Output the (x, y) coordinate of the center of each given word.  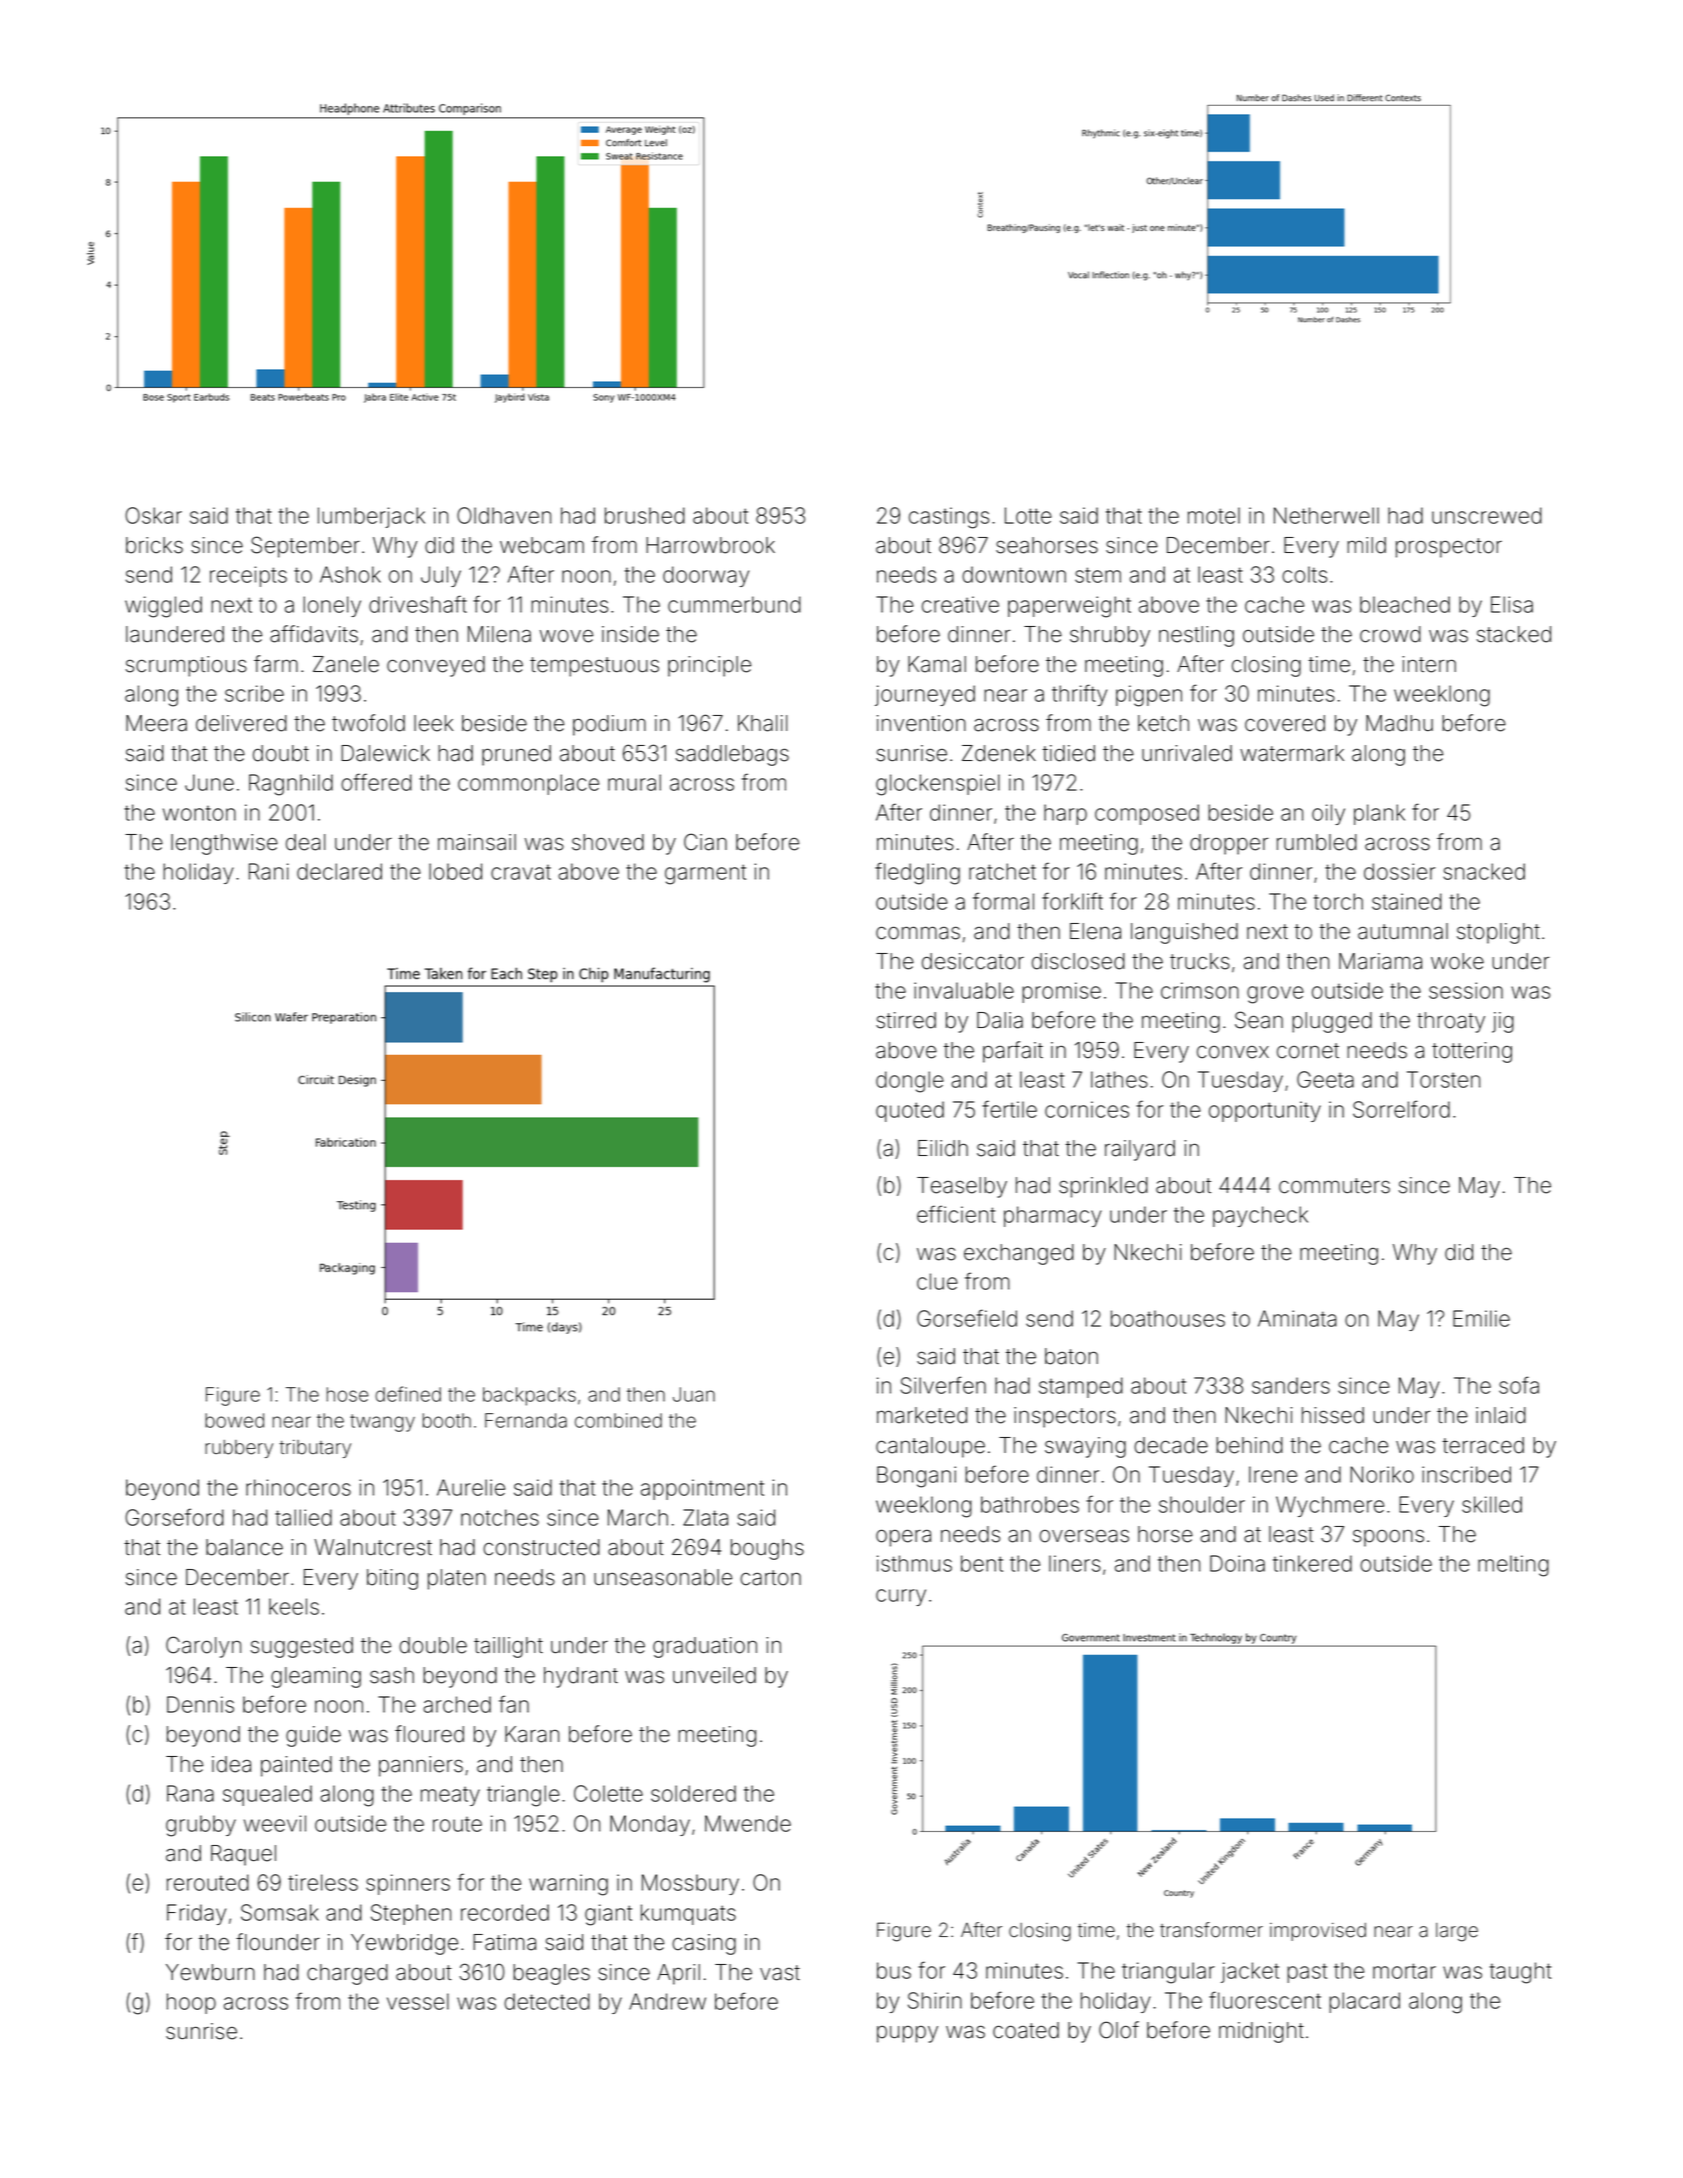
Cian (705, 842)
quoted (910, 1111)
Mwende (748, 1823)
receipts (248, 576)
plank (1379, 814)
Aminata (1297, 1318)
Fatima (504, 1942)
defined (408, 1394)
